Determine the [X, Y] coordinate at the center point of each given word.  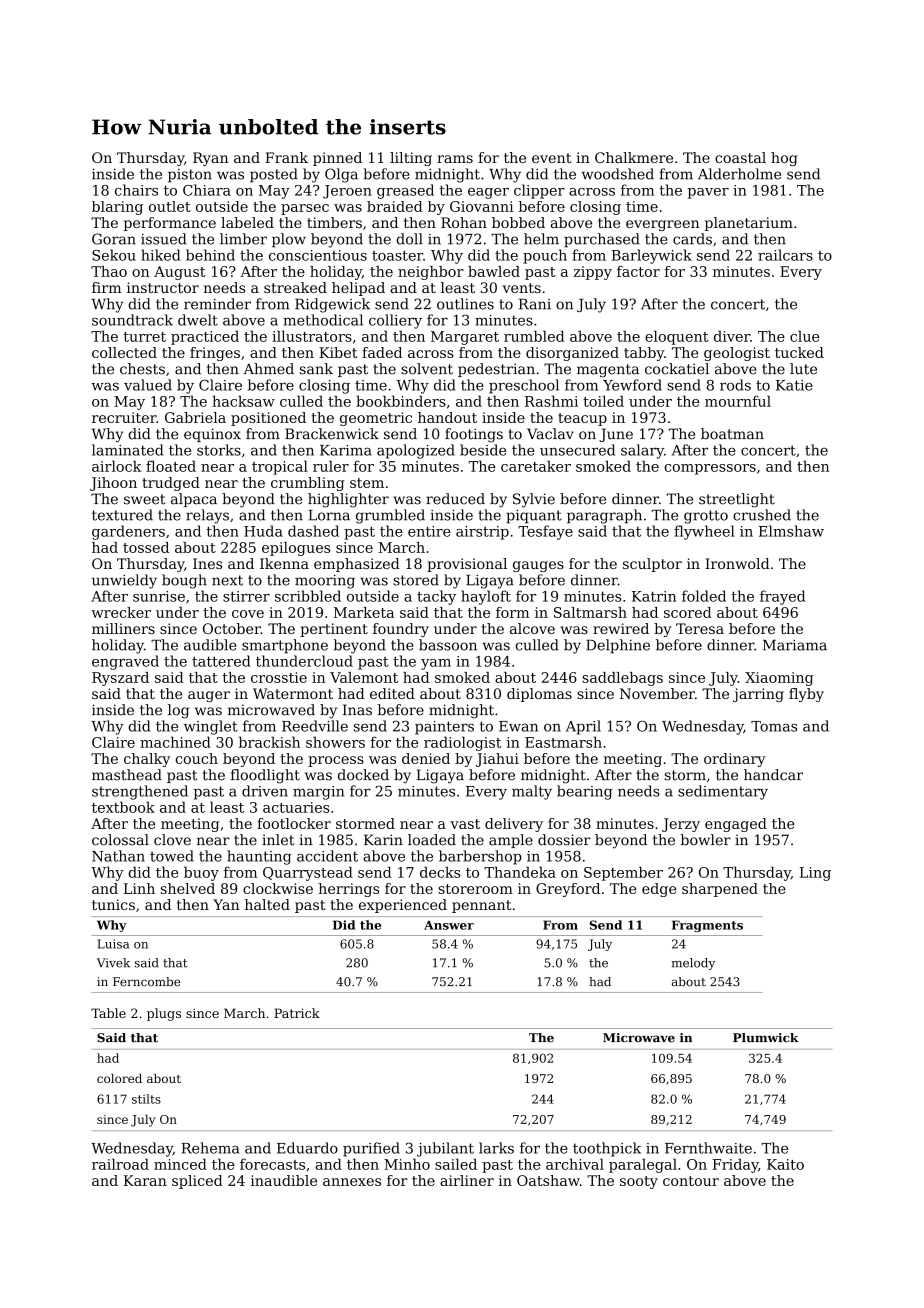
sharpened [720, 890]
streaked [295, 287]
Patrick [297, 1013]
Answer [449, 925]
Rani [535, 304]
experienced [403, 906]
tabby [644, 354]
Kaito [785, 1164]
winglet [211, 727]
